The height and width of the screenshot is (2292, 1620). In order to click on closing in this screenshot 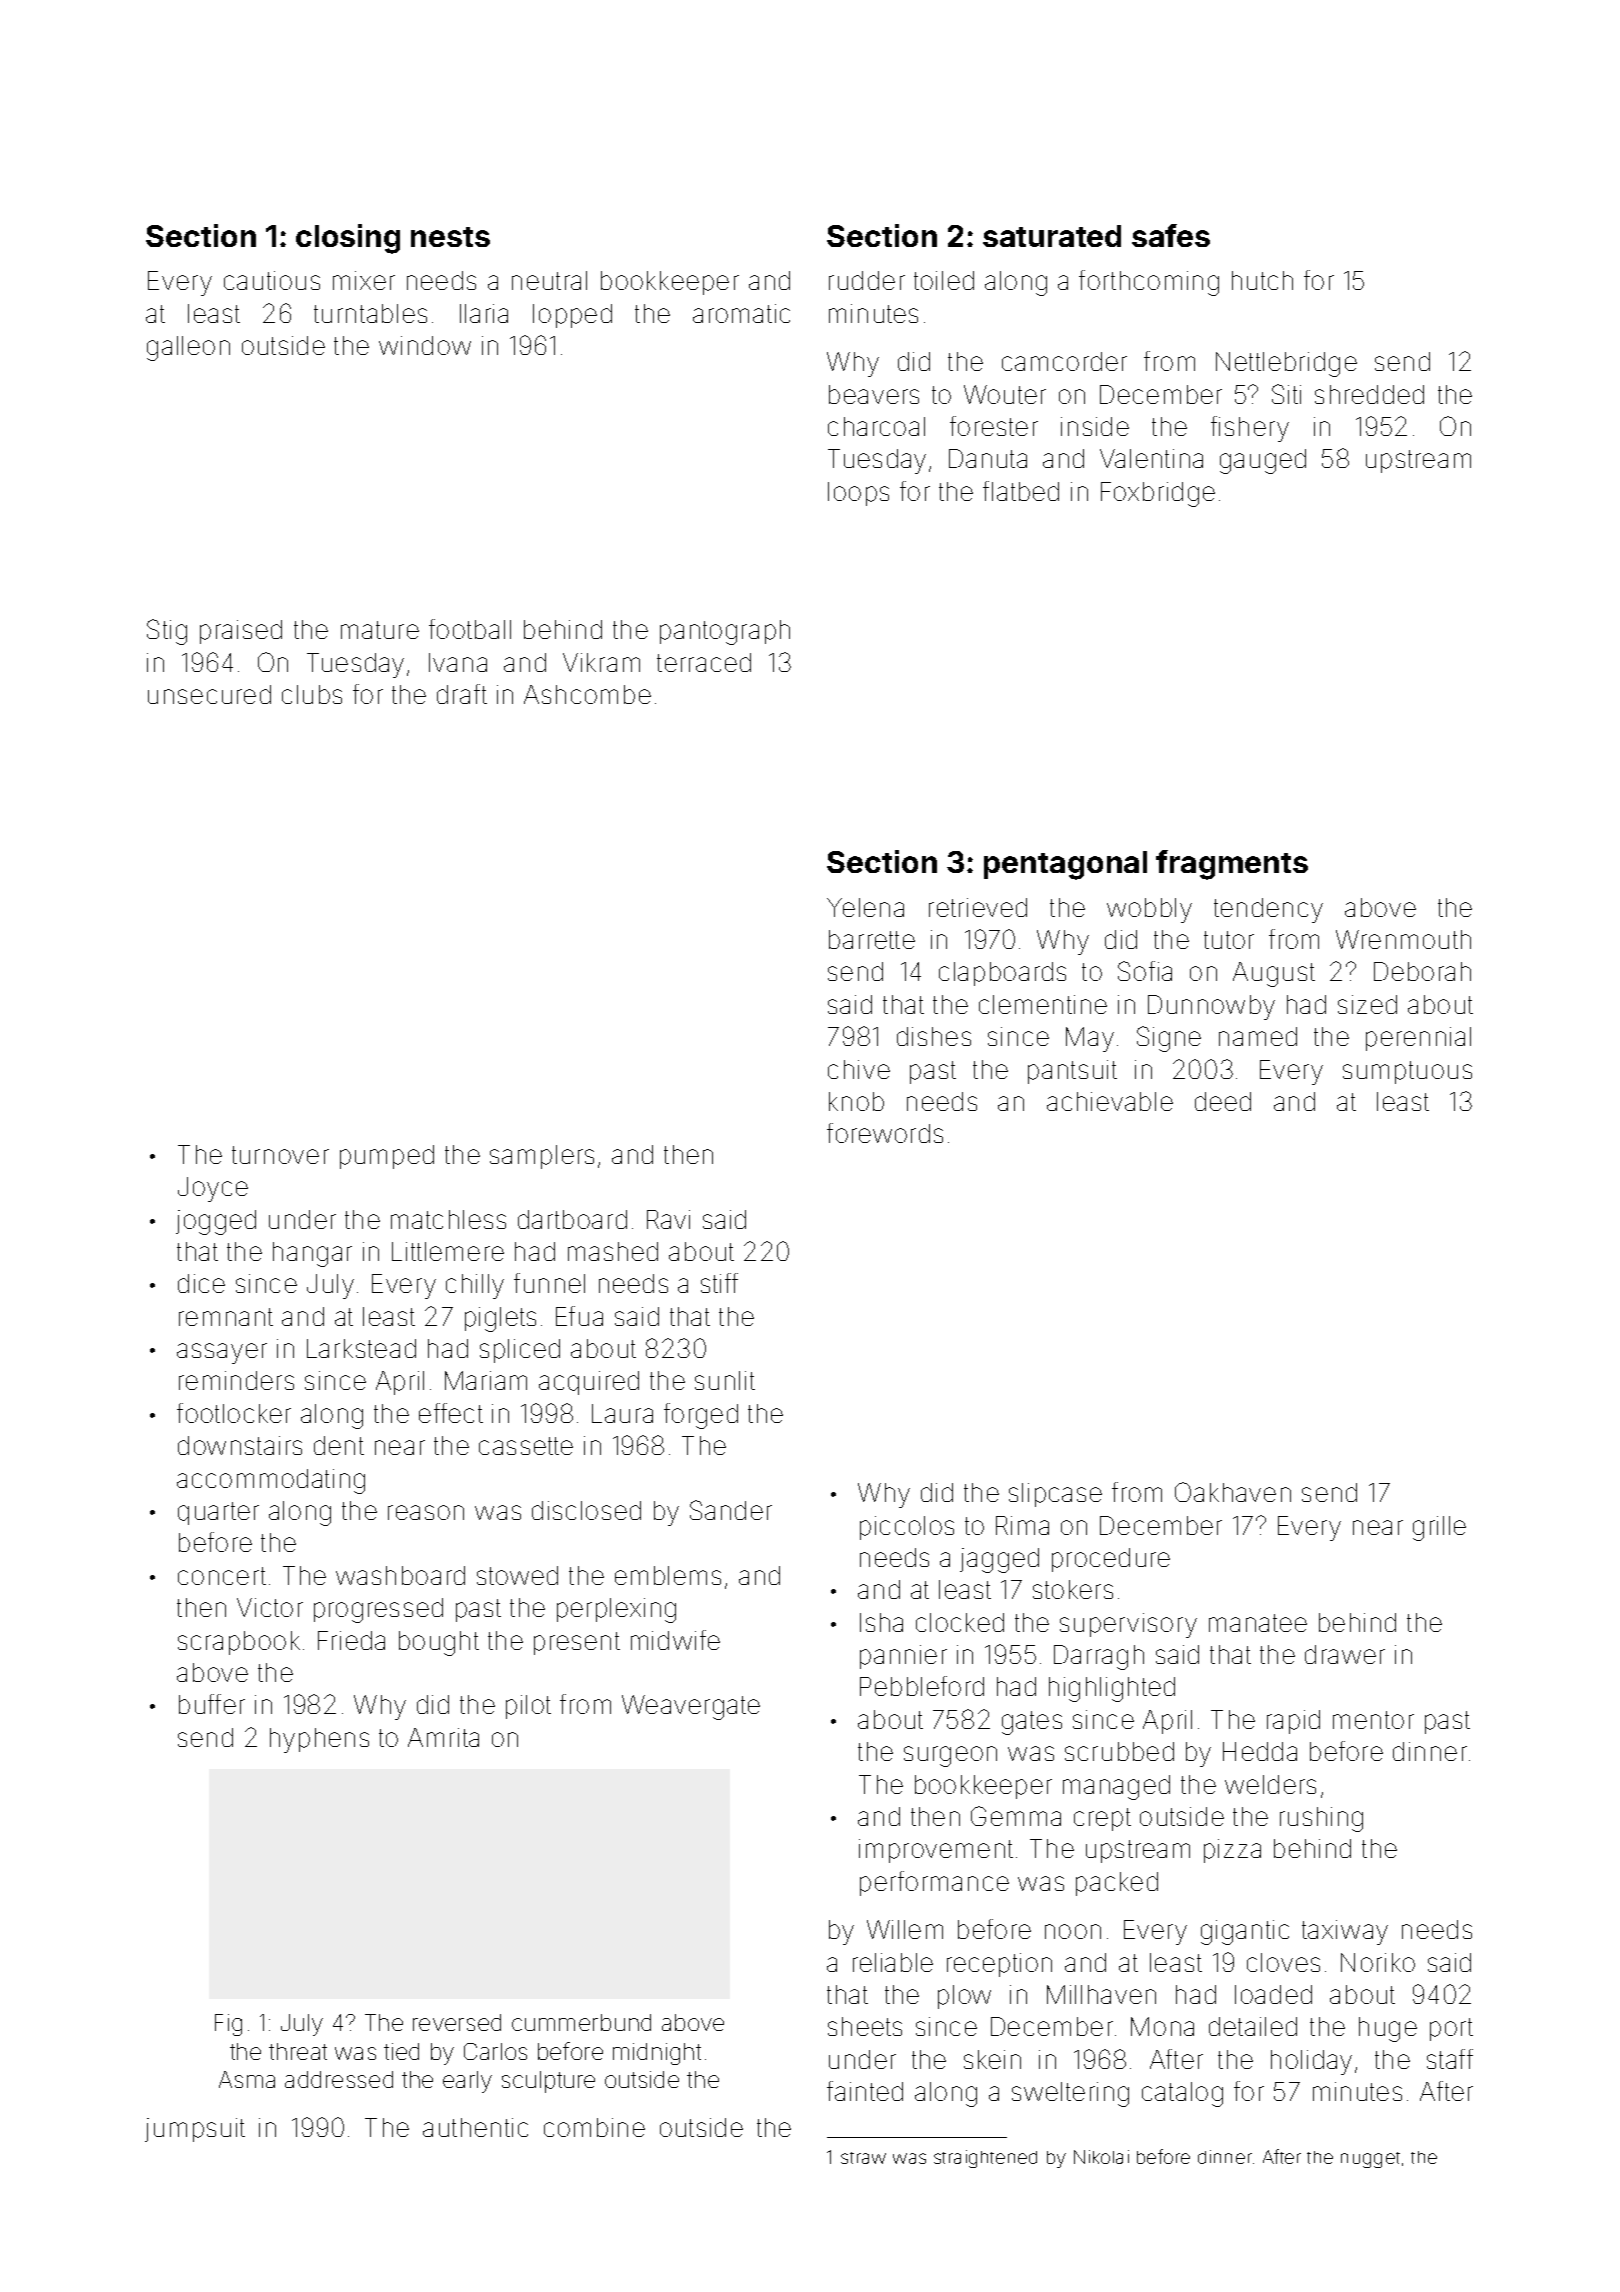, I will do `click(348, 239)`.
